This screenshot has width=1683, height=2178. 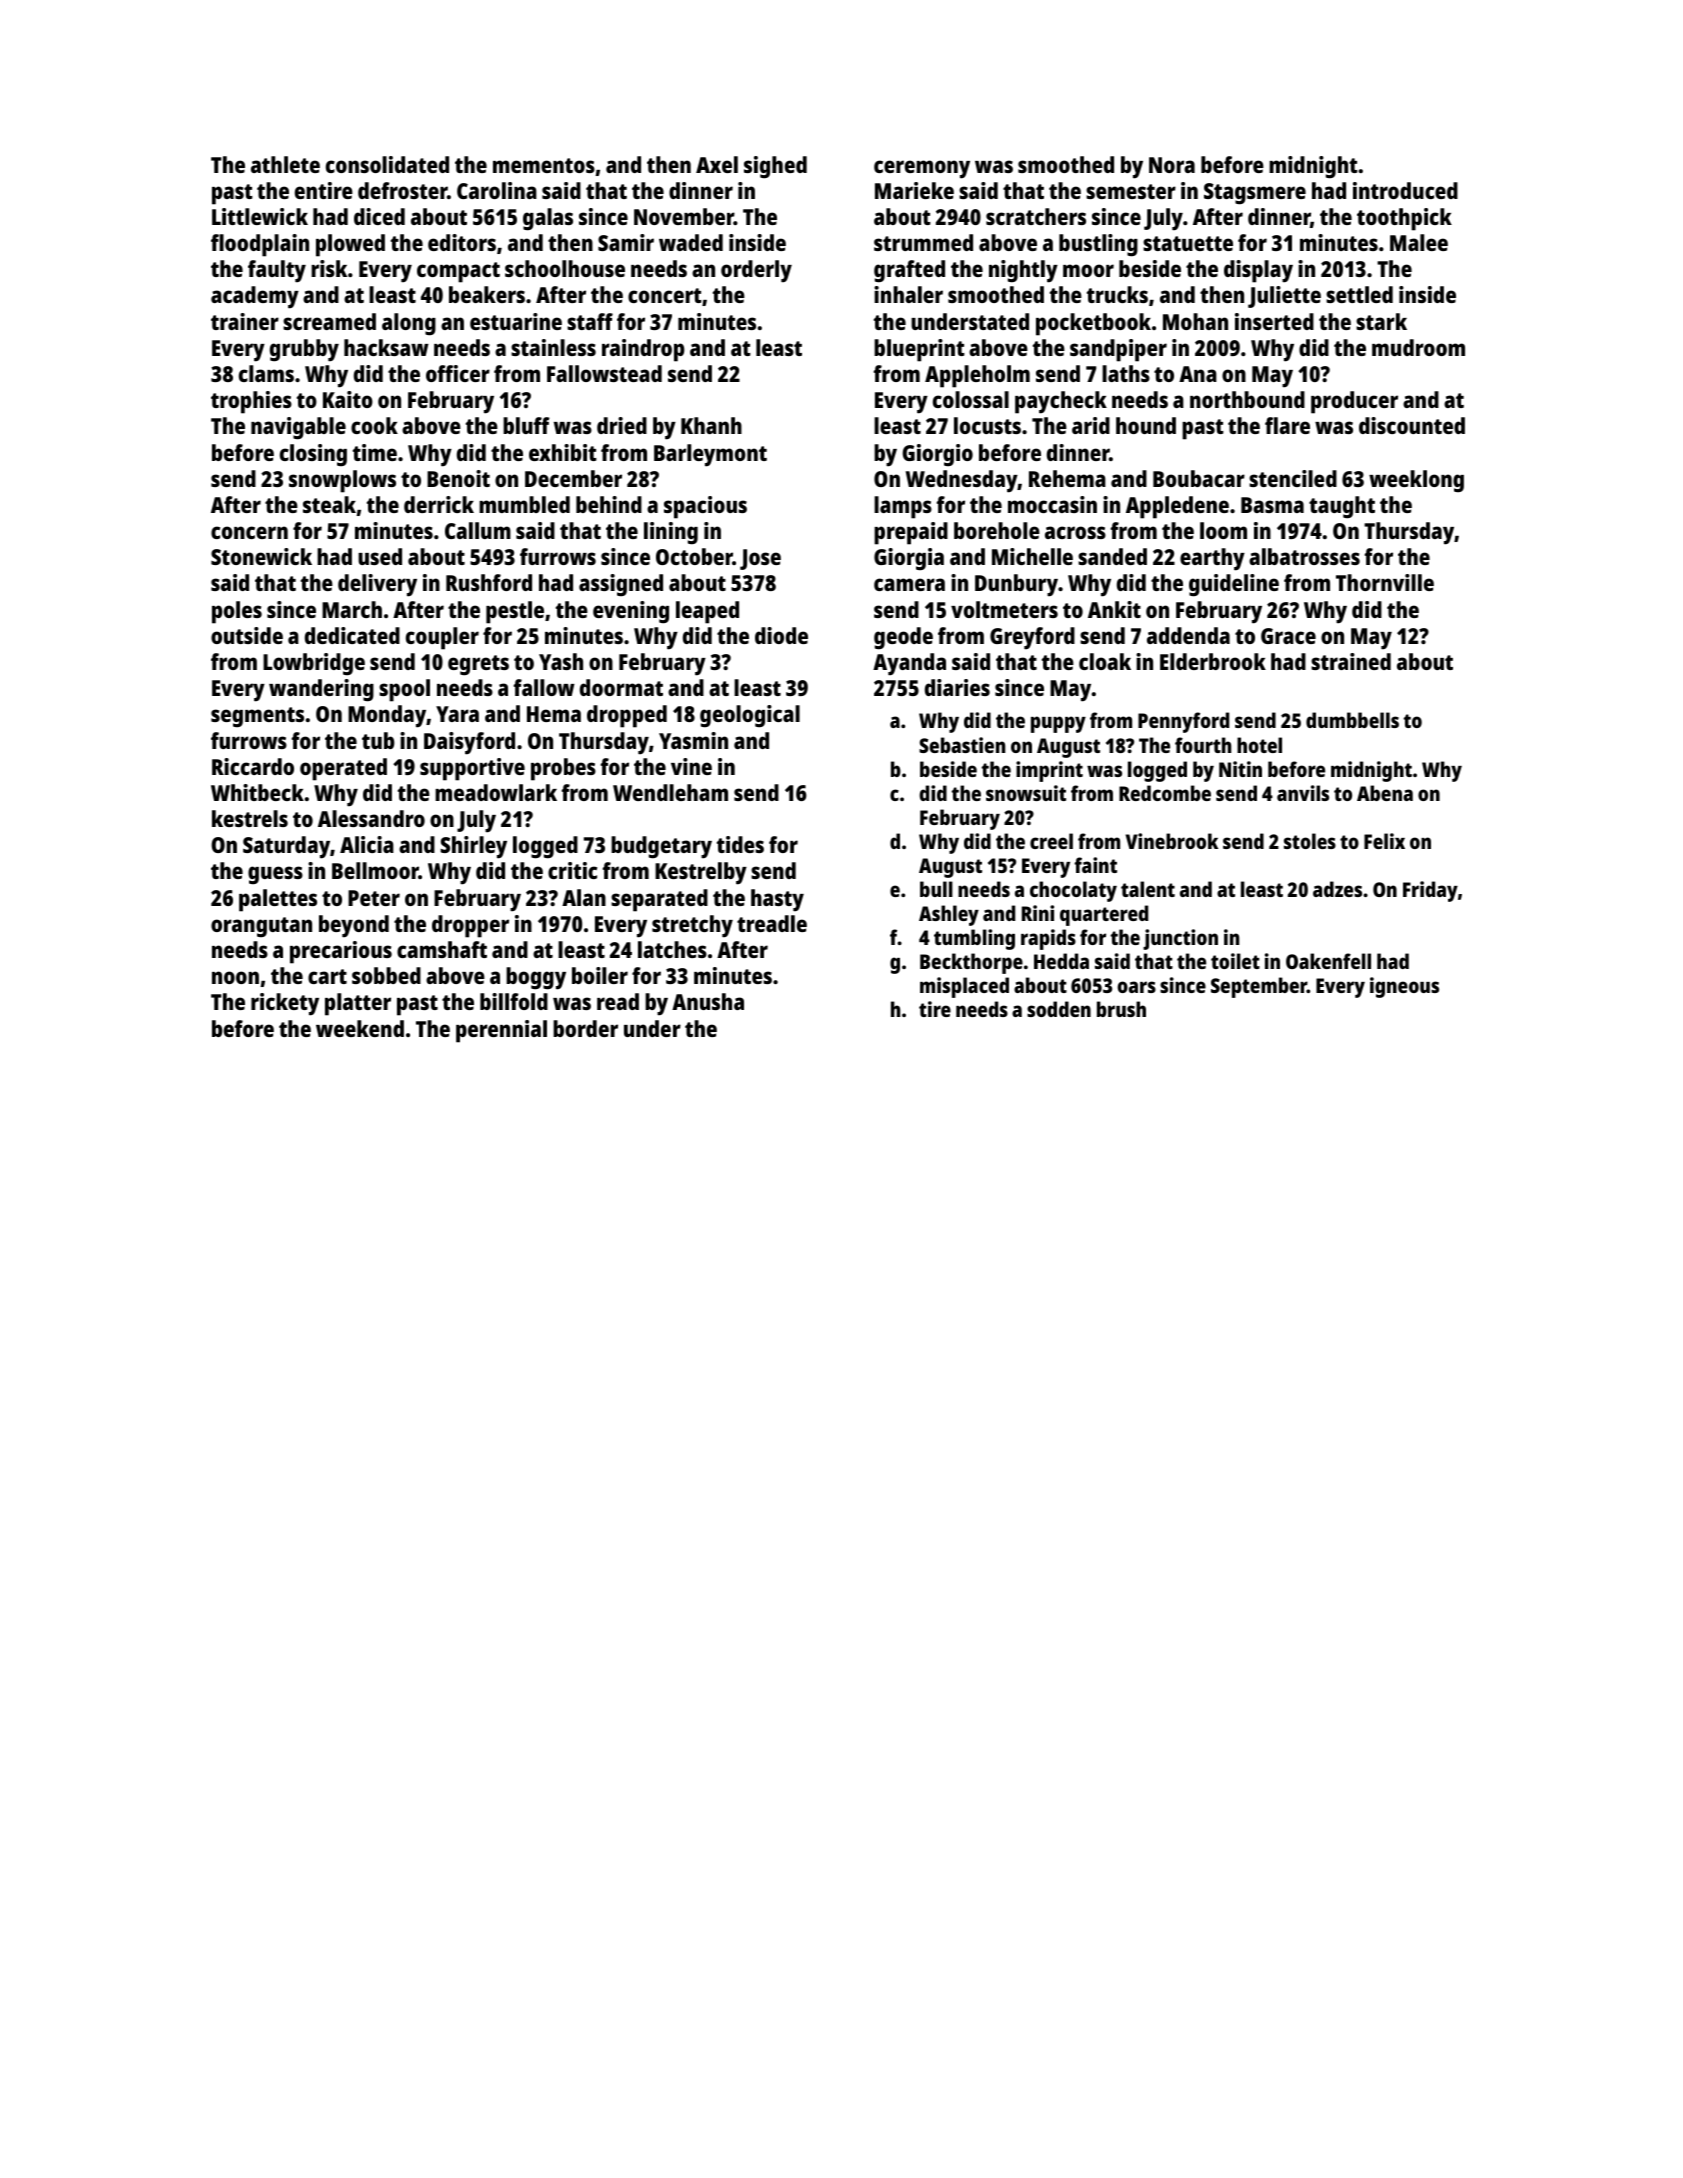 What do you see at coordinates (469, 743) in the screenshot?
I see `Daisyford` at bounding box center [469, 743].
